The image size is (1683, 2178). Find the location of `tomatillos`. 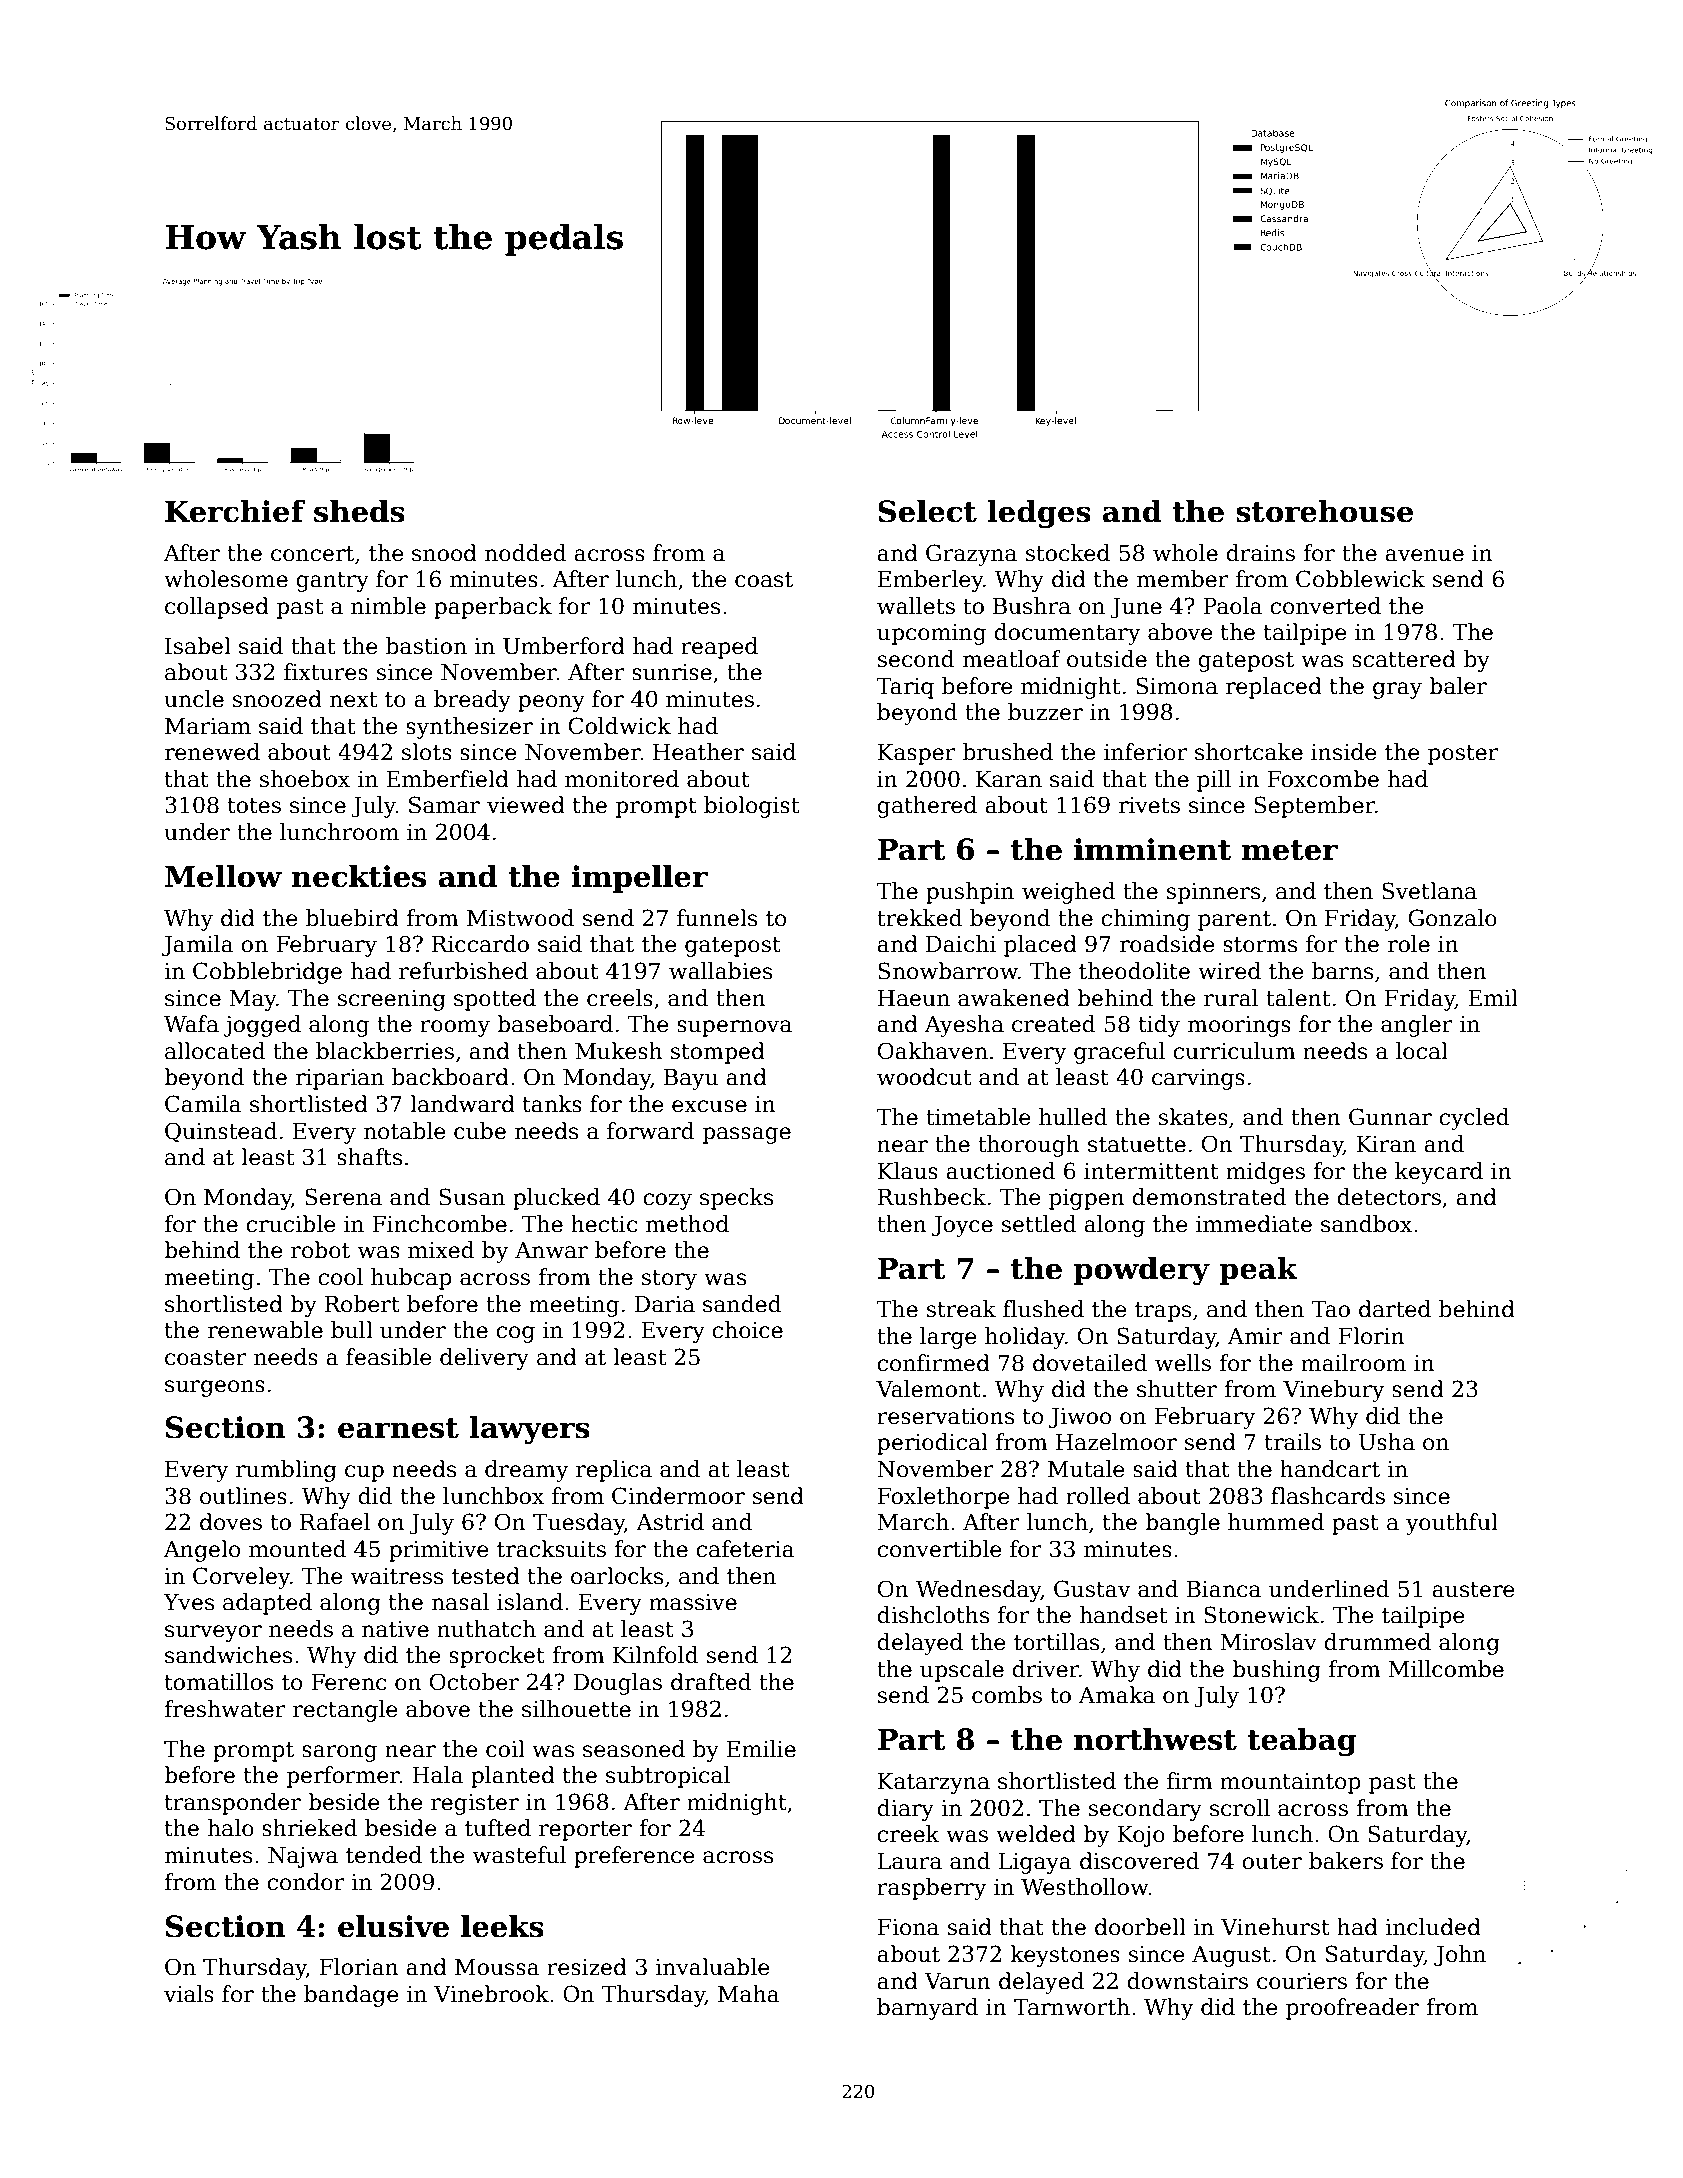

tomatillos is located at coordinates (218, 1682).
